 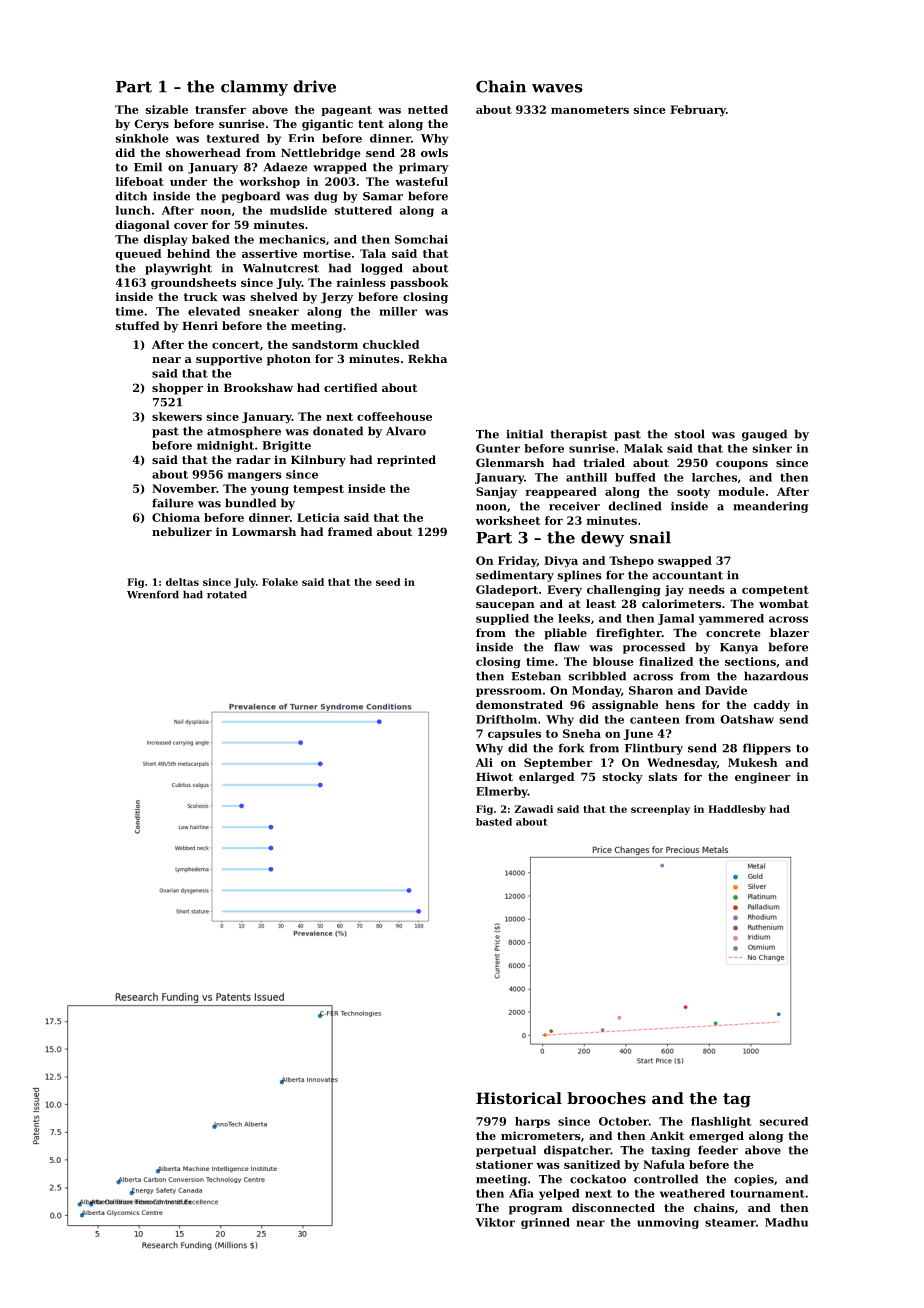 I want to click on photon, so click(x=289, y=360).
